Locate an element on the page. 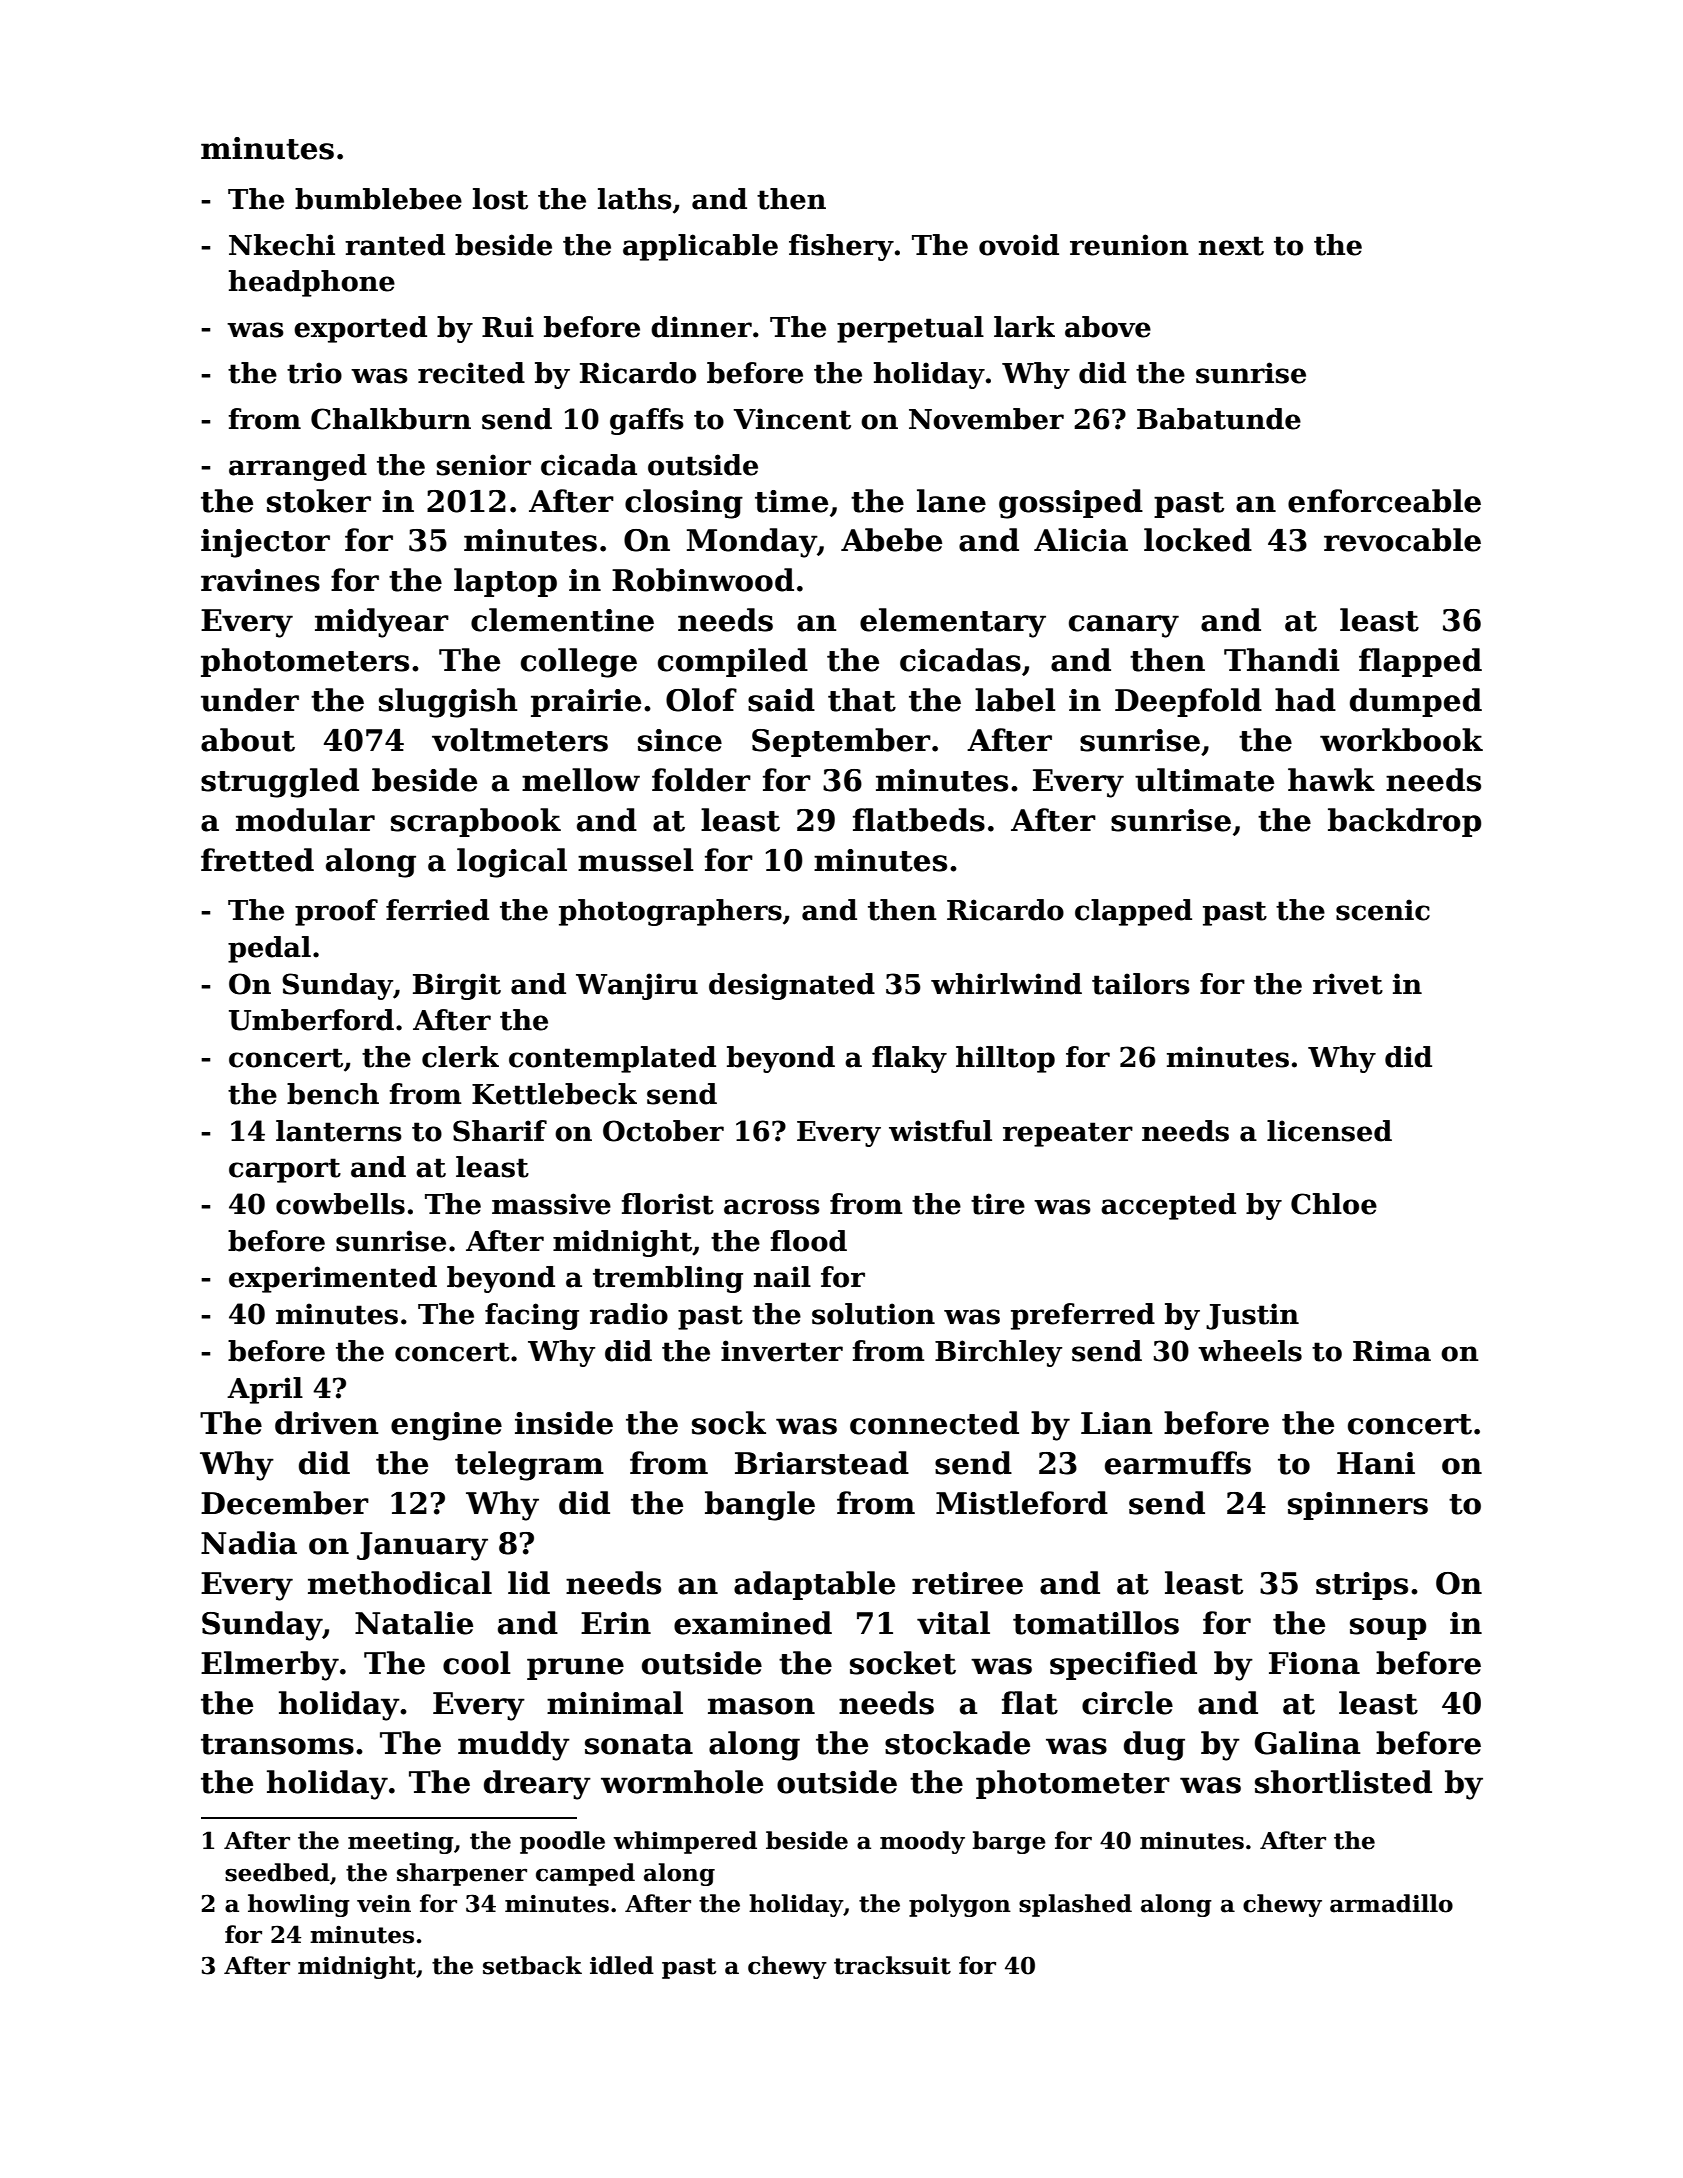  sluggish is located at coordinates (448, 703).
